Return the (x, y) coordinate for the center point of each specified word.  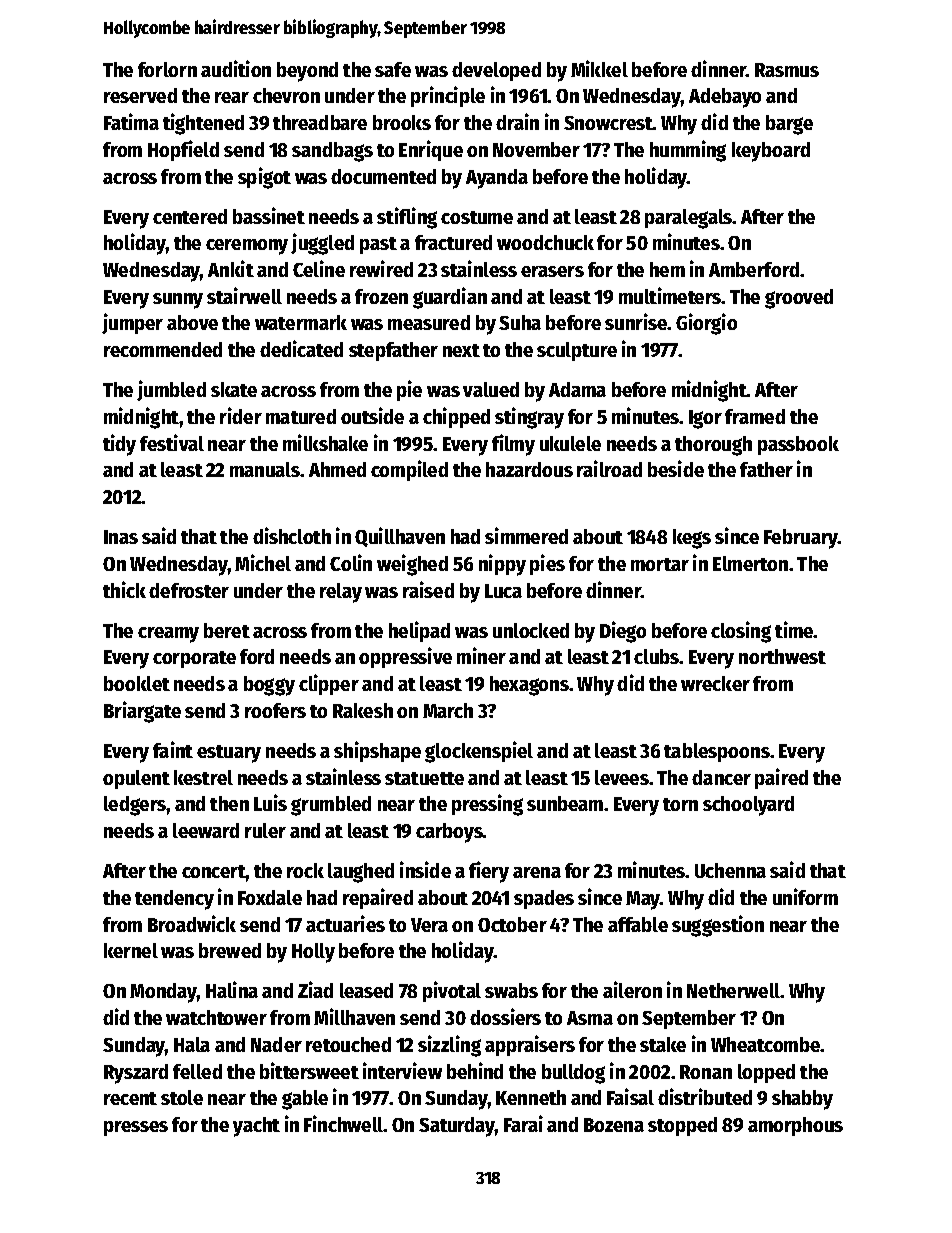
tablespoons (717, 752)
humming (688, 151)
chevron (286, 95)
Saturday (457, 1127)
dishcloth (292, 535)
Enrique (431, 150)
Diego (623, 632)
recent (130, 1098)
